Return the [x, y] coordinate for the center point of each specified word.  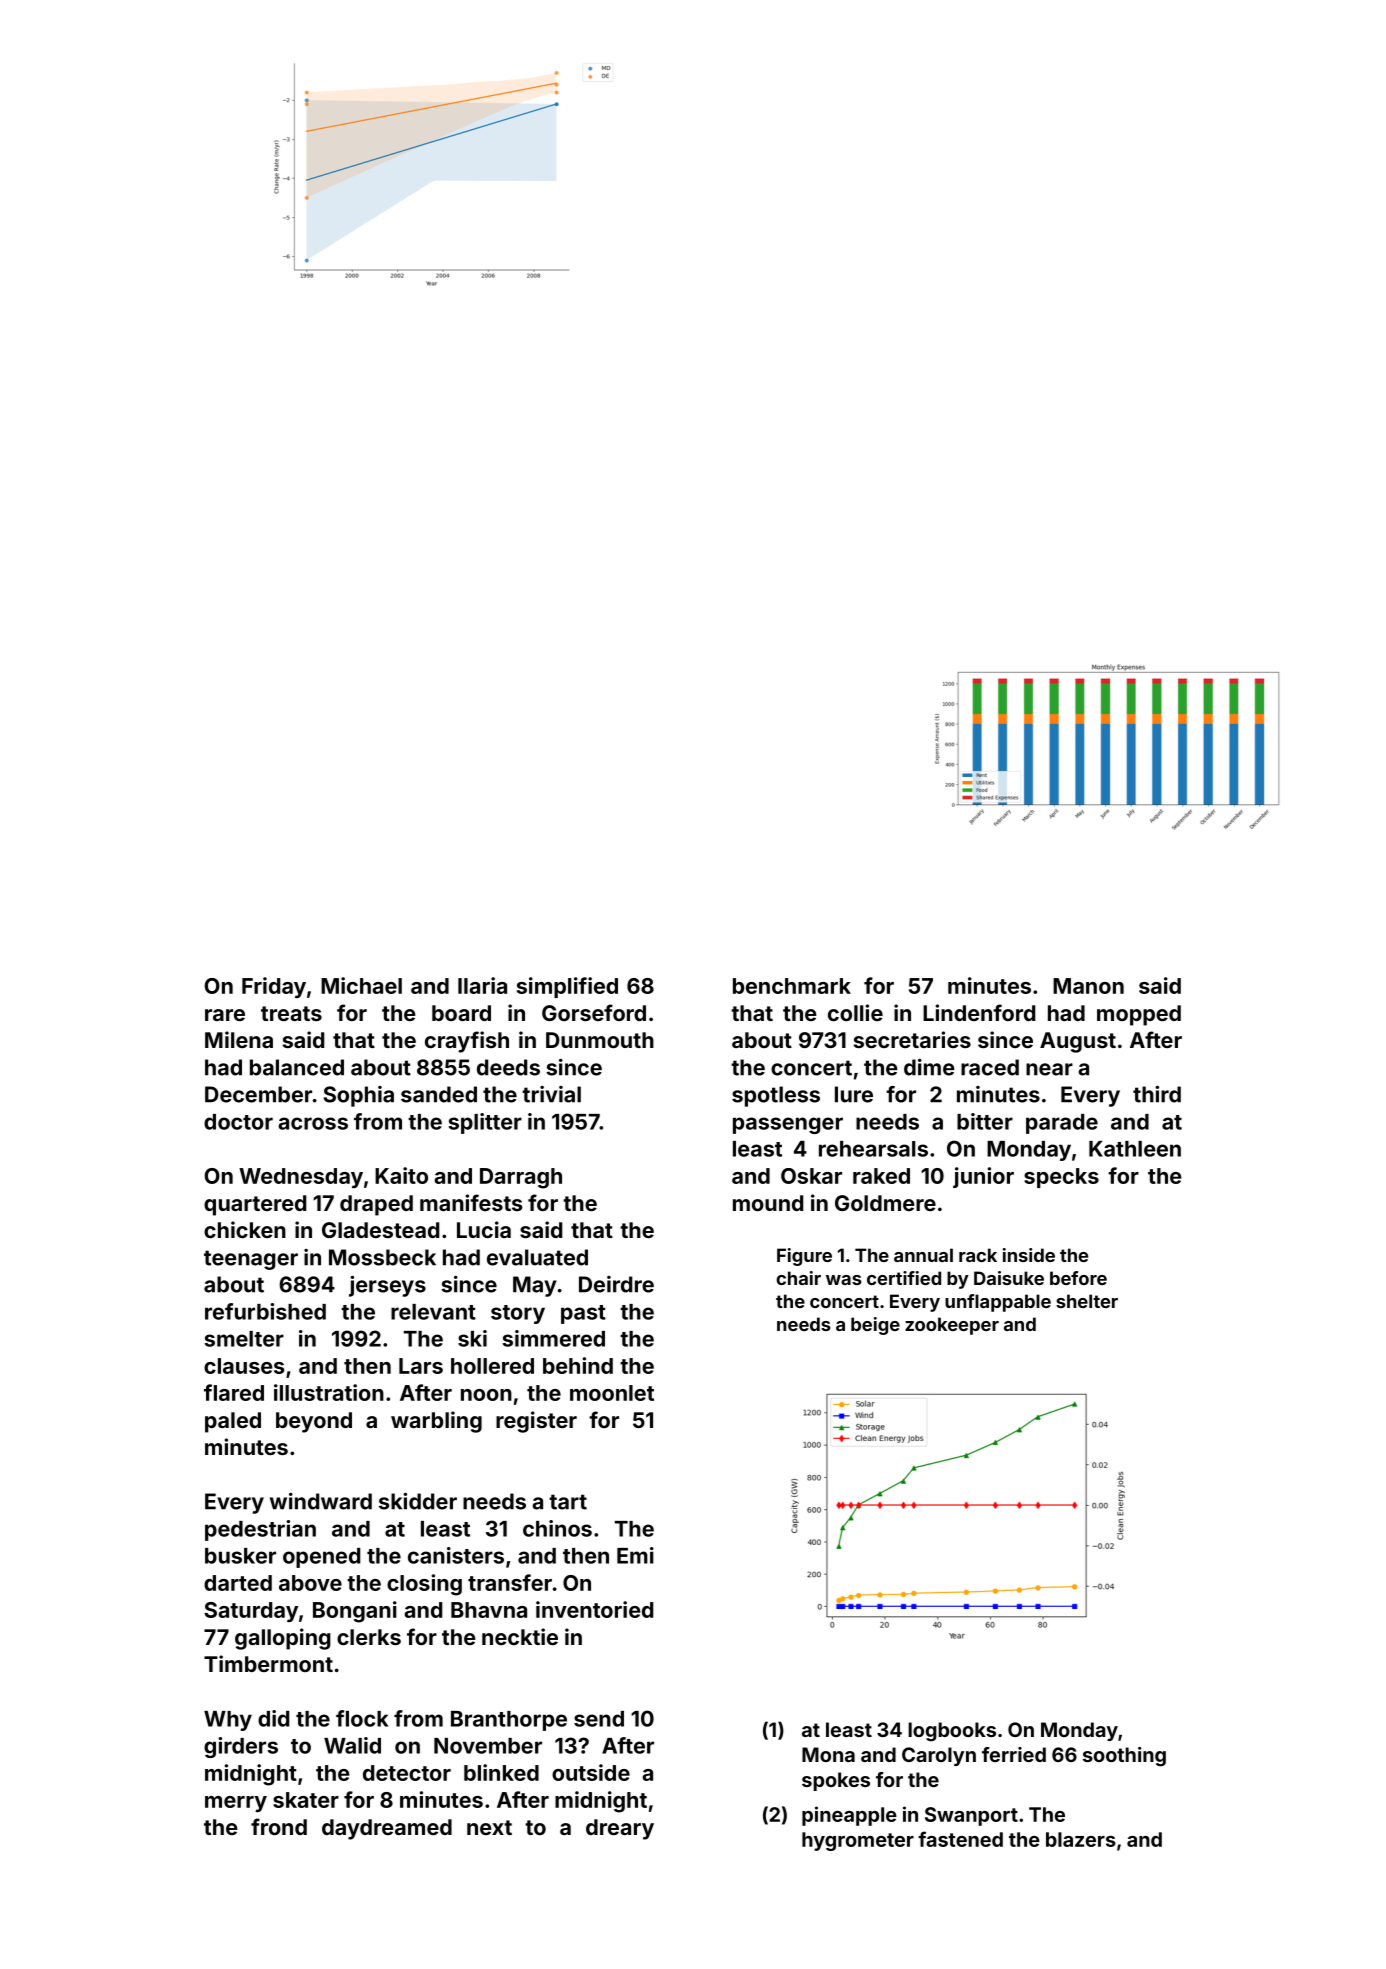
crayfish [467, 1042]
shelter [1087, 1301]
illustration [329, 1392]
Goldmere [885, 1203]
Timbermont [268, 1663]
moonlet [612, 1393]
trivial [551, 1094]
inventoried [594, 1609]
